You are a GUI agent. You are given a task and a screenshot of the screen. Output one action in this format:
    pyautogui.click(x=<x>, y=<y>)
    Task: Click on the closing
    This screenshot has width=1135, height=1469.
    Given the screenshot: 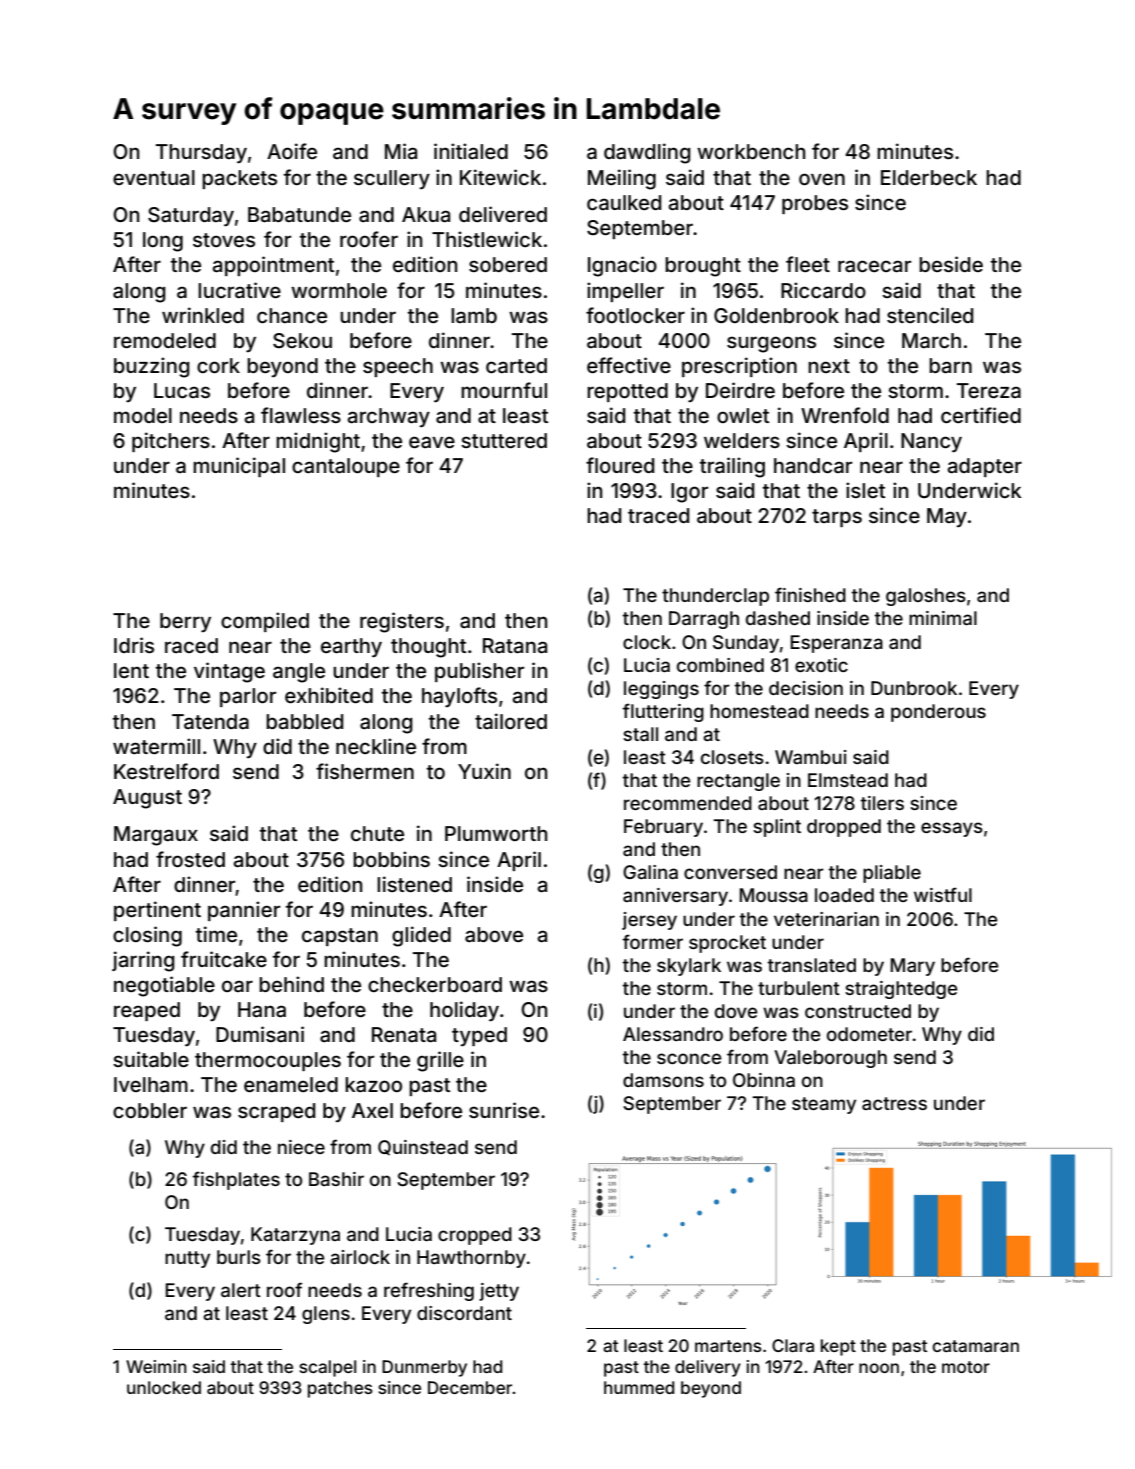 What is the action you would take?
    pyautogui.click(x=147, y=936)
